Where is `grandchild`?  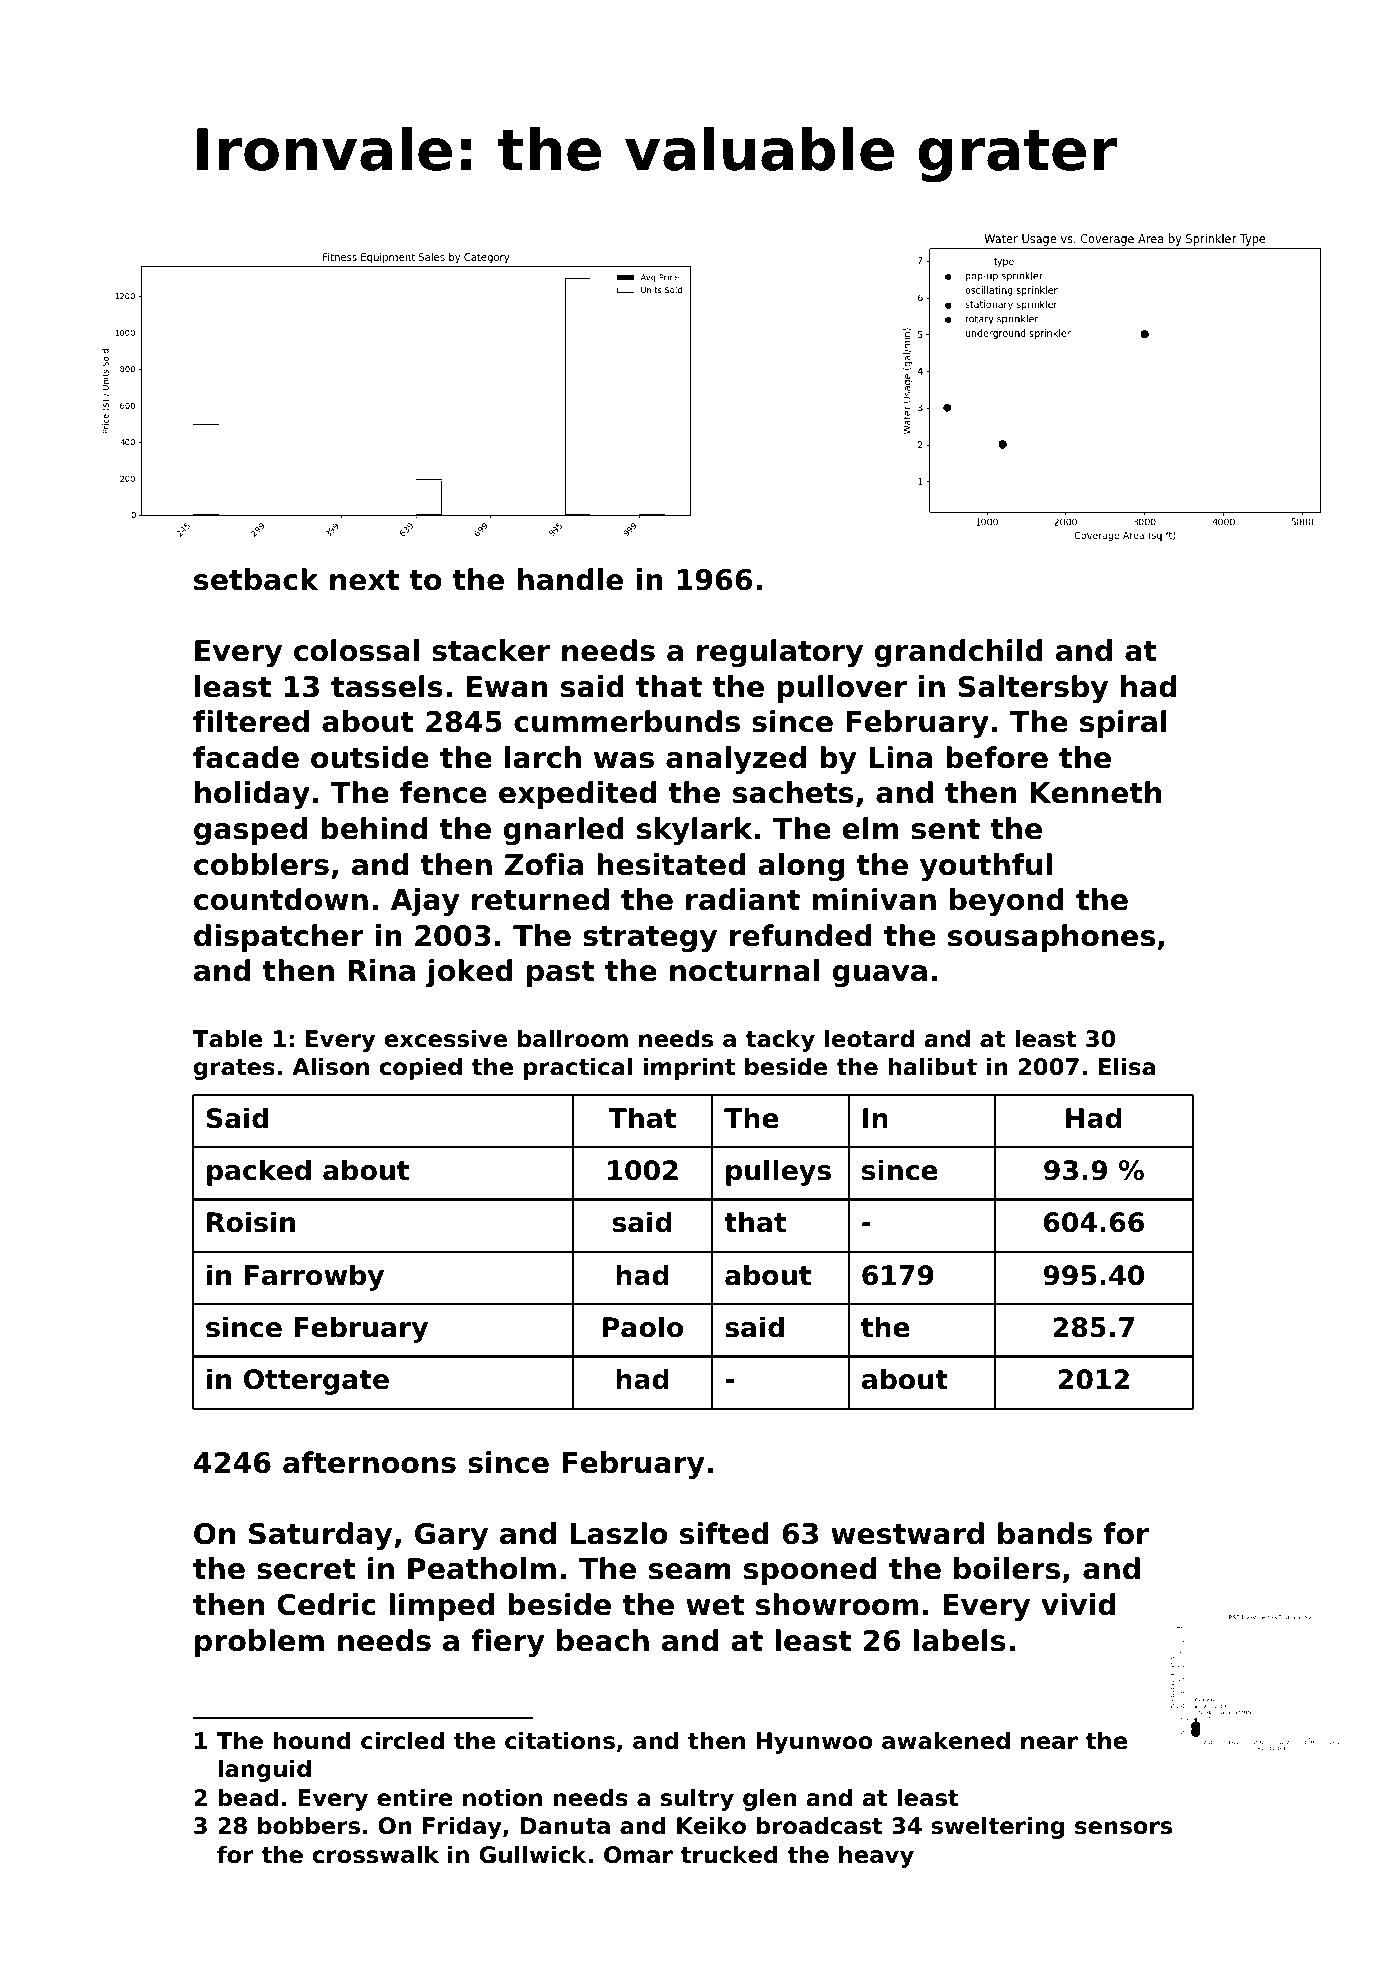 grandchild is located at coordinates (959, 653).
